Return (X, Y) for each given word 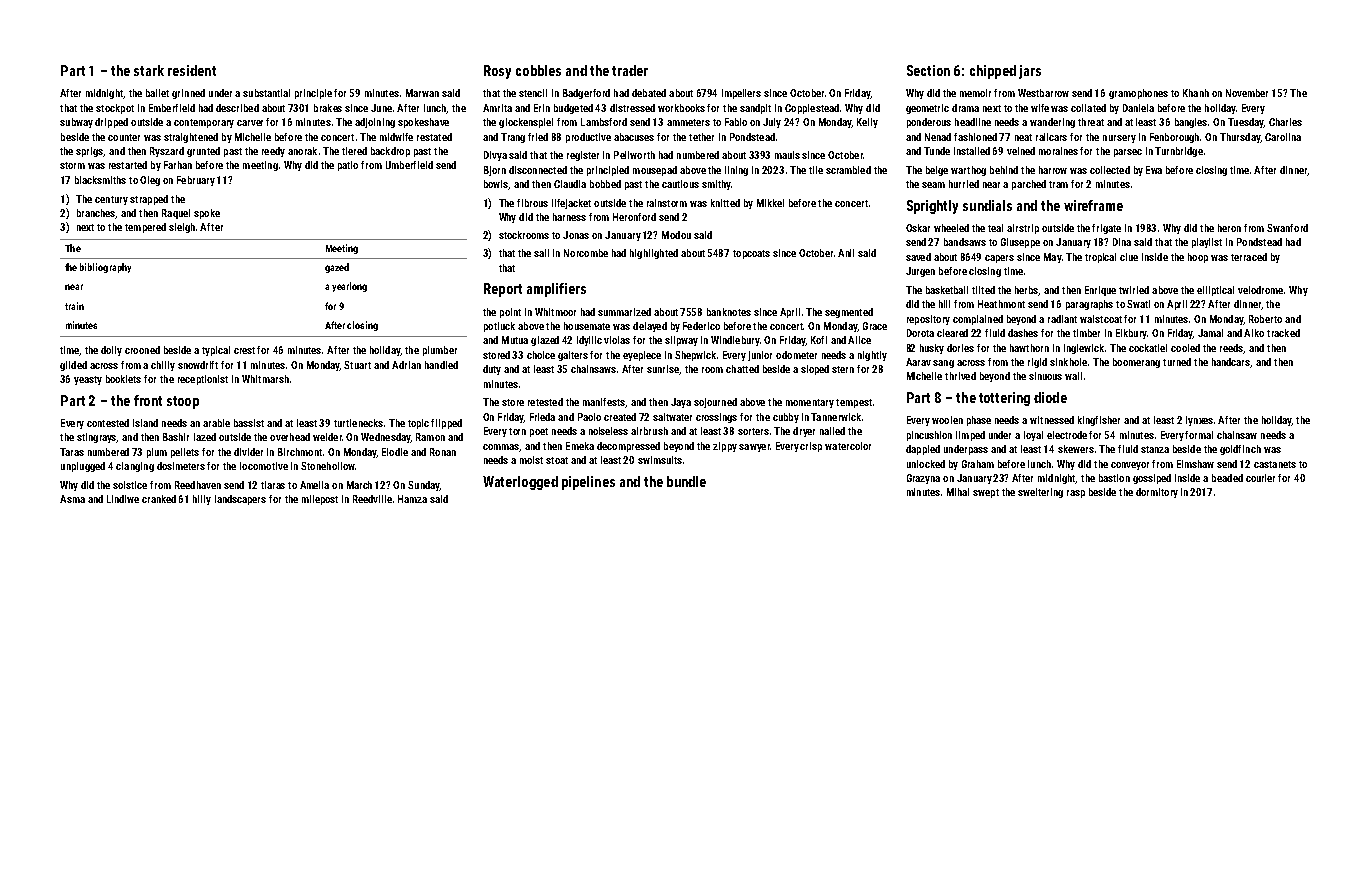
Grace (875, 326)
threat (1091, 122)
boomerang (1136, 363)
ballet (157, 93)
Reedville (372, 499)
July (772, 123)
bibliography (105, 268)
